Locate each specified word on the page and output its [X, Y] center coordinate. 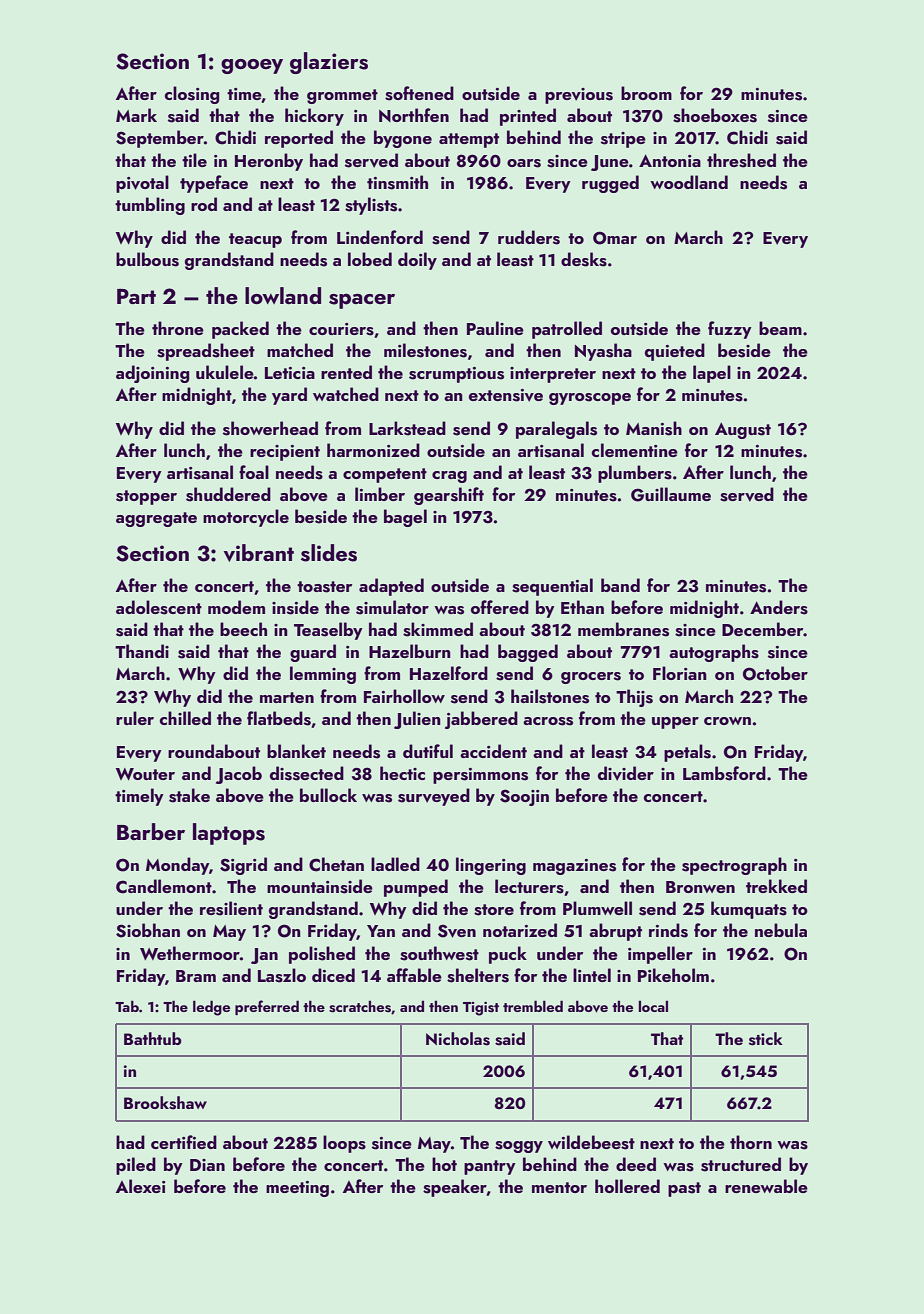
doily [417, 261]
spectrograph [734, 866]
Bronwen [700, 887]
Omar [615, 238]
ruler [135, 718]
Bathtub [153, 1038]
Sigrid [243, 866]
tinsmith [397, 182]
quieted [675, 352]
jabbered [481, 720]
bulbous [147, 259]
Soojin [524, 797]
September [160, 139]
